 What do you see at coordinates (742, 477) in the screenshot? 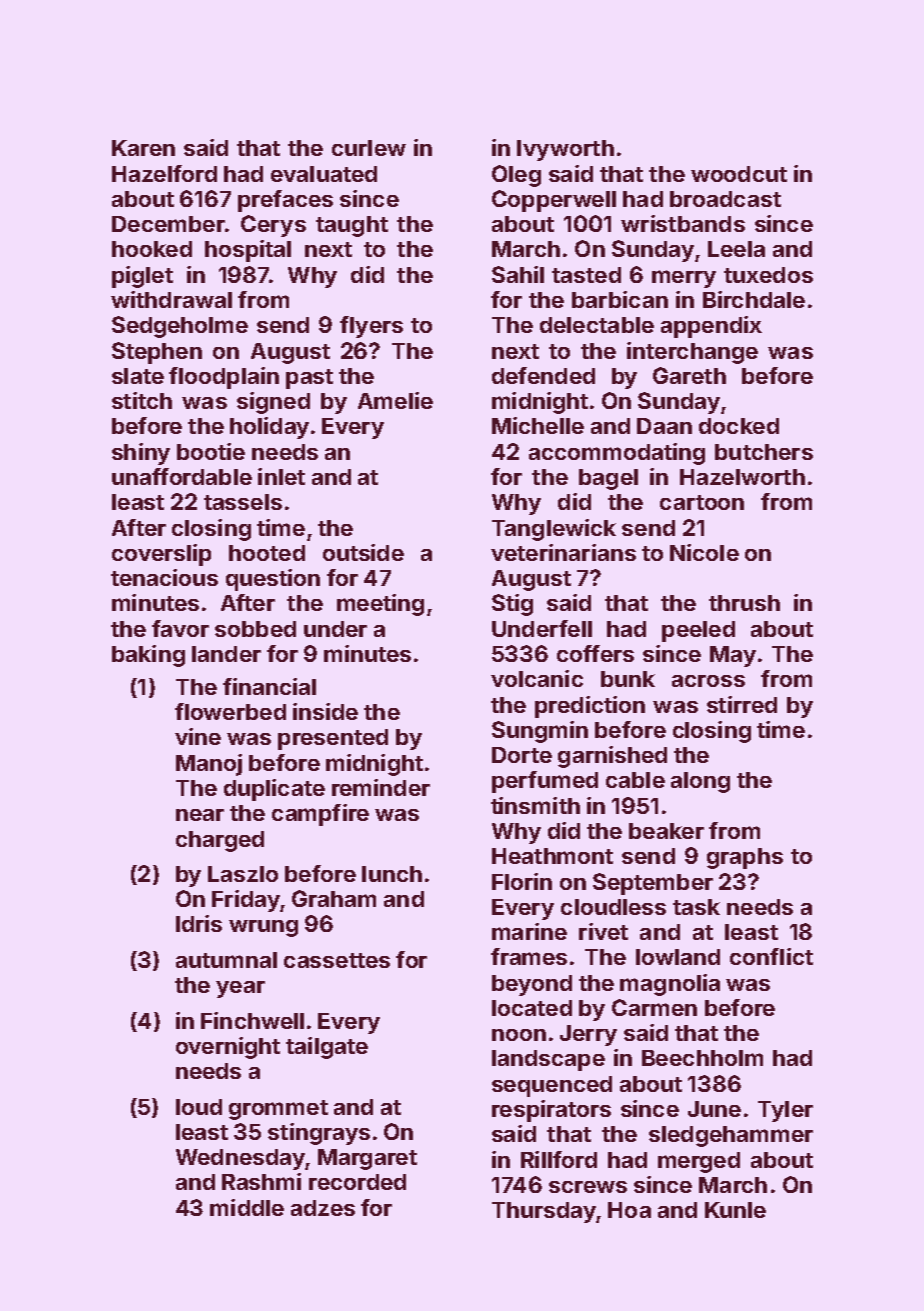
I see `Hazelworth` at bounding box center [742, 477].
